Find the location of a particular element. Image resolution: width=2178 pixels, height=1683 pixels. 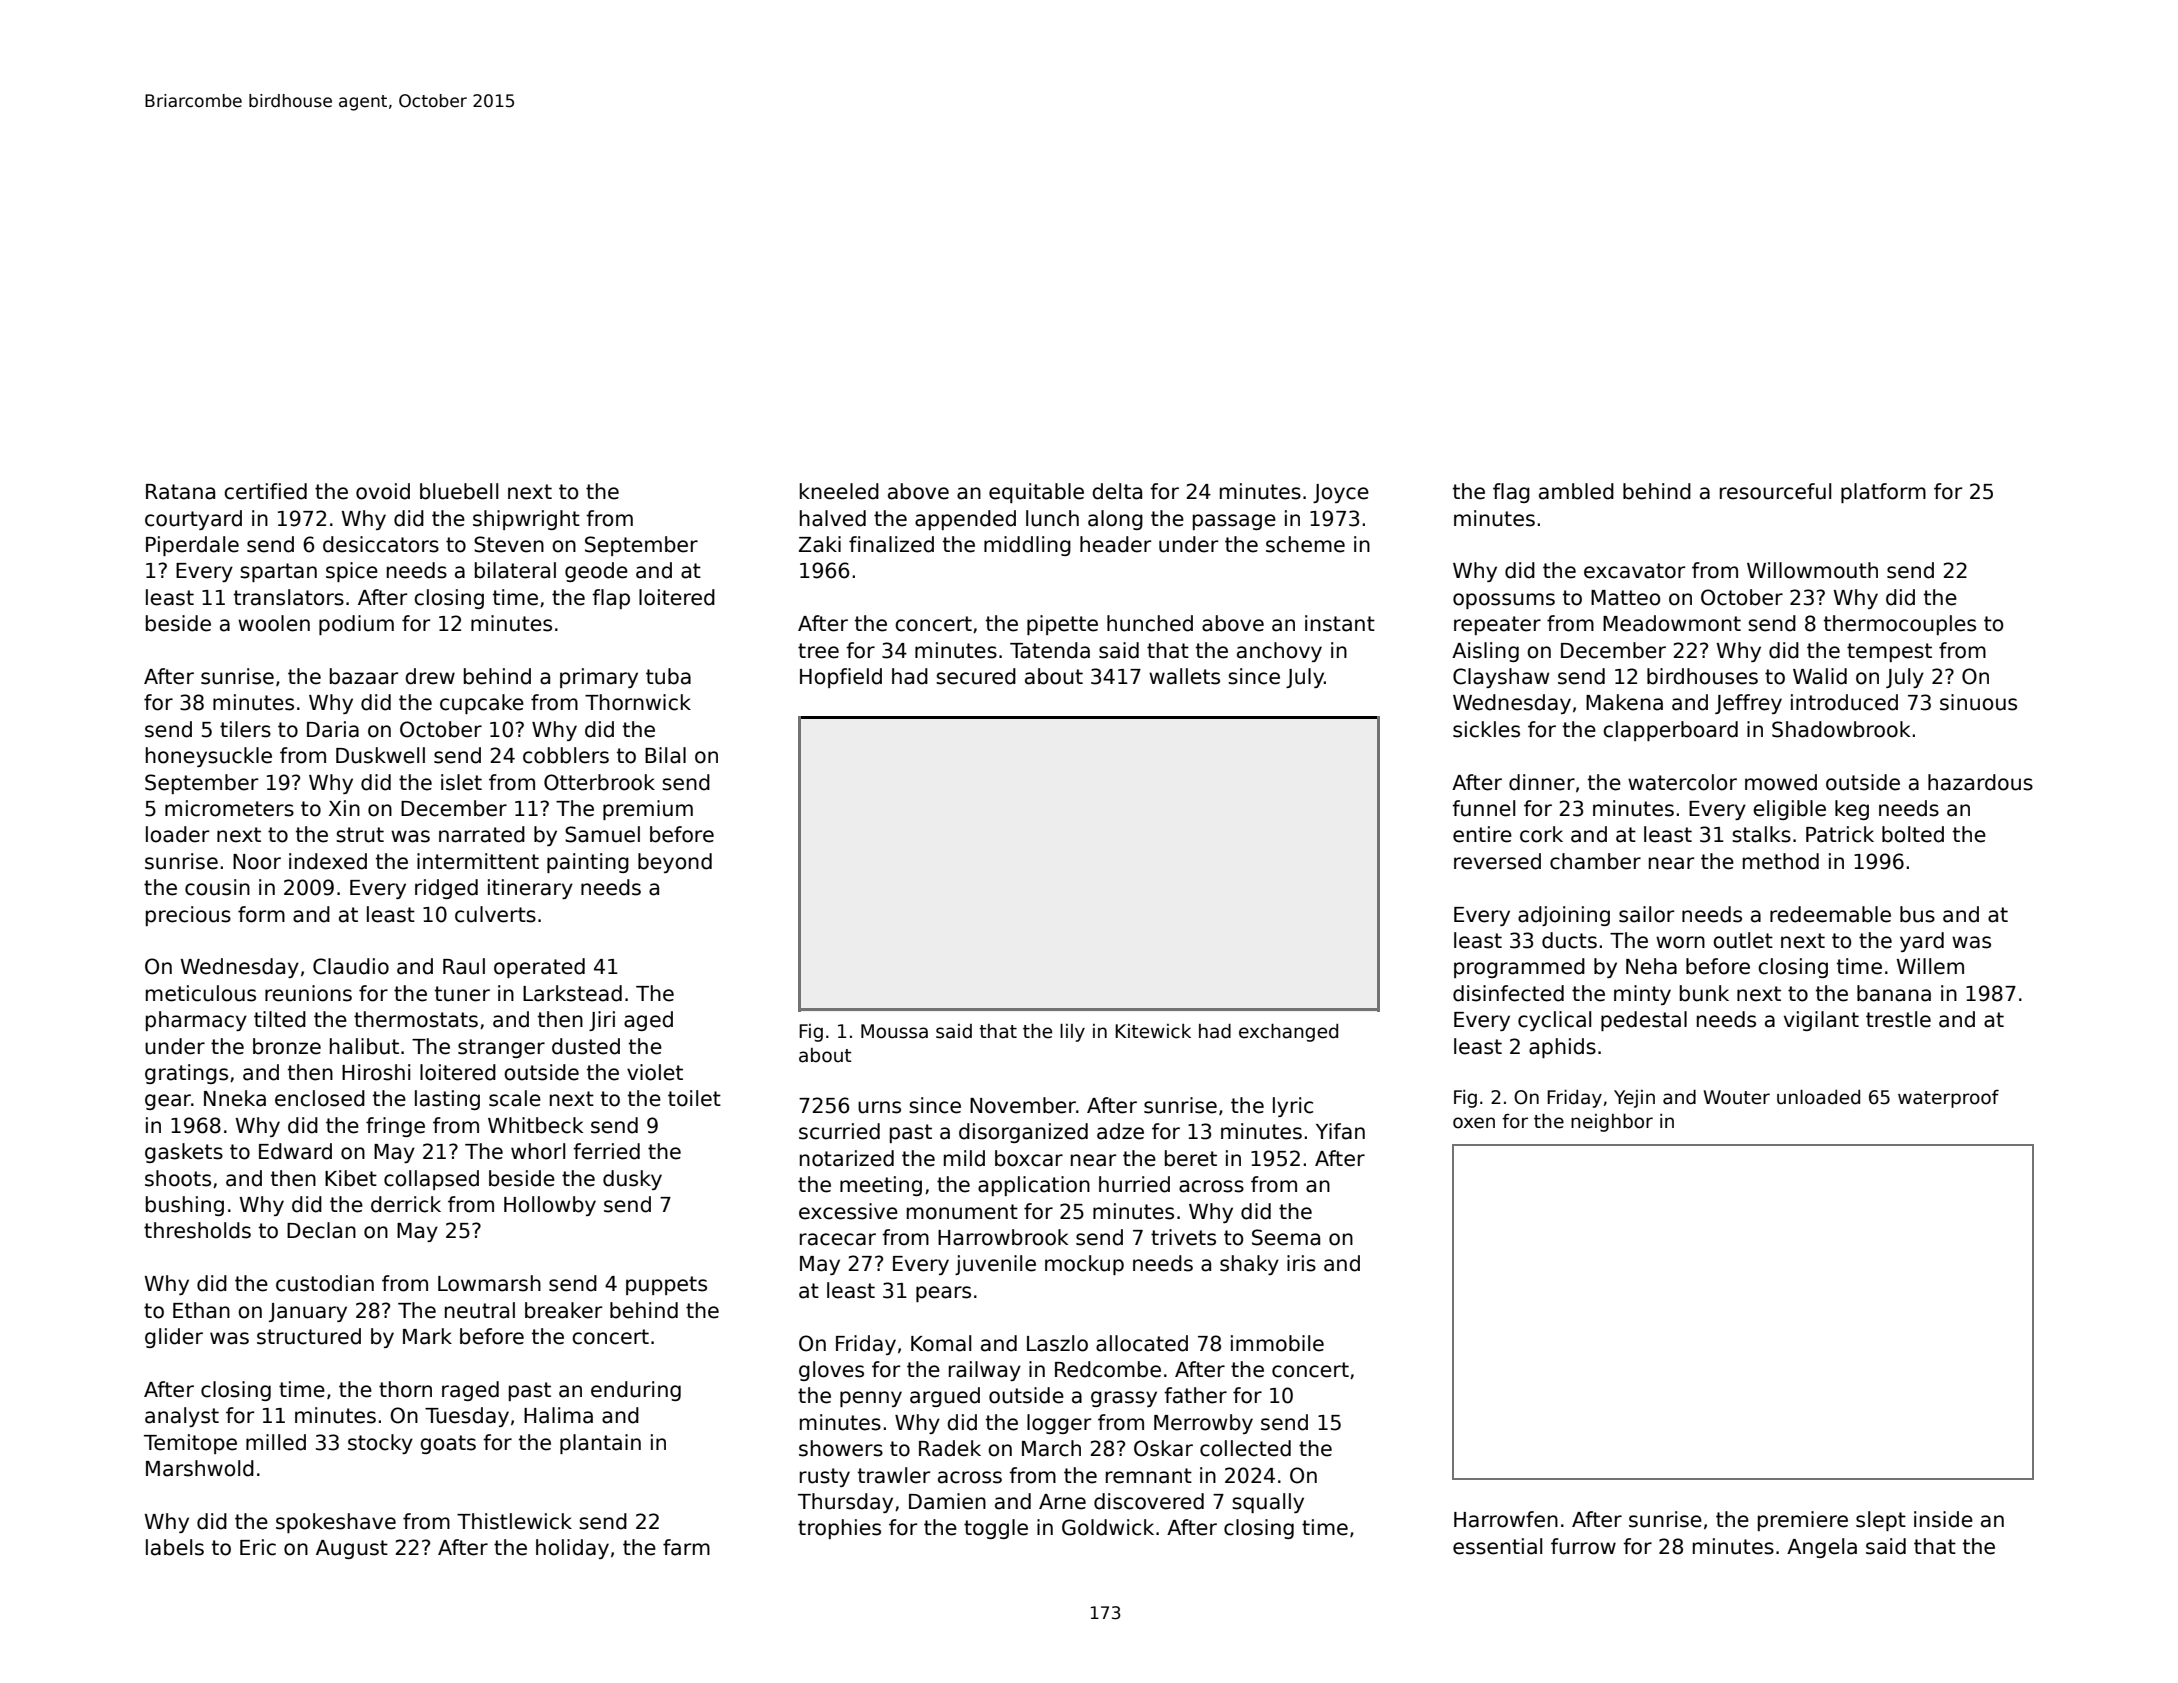

delta is located at coordinates (1117, 491).
